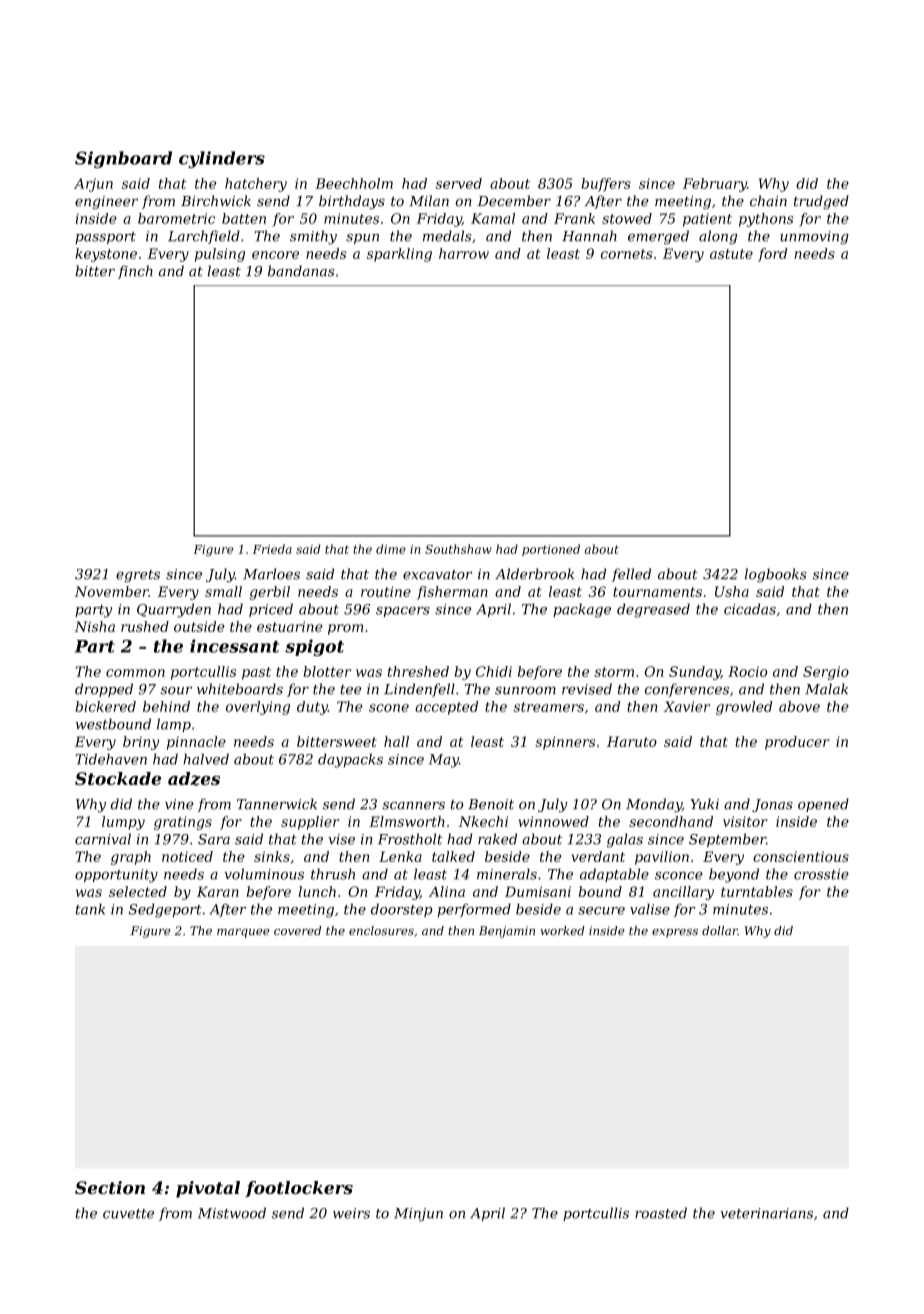 Image resolution: width=924 pixels, height=1314 pixels. I want to click on logbooks, so click(776, 575).
